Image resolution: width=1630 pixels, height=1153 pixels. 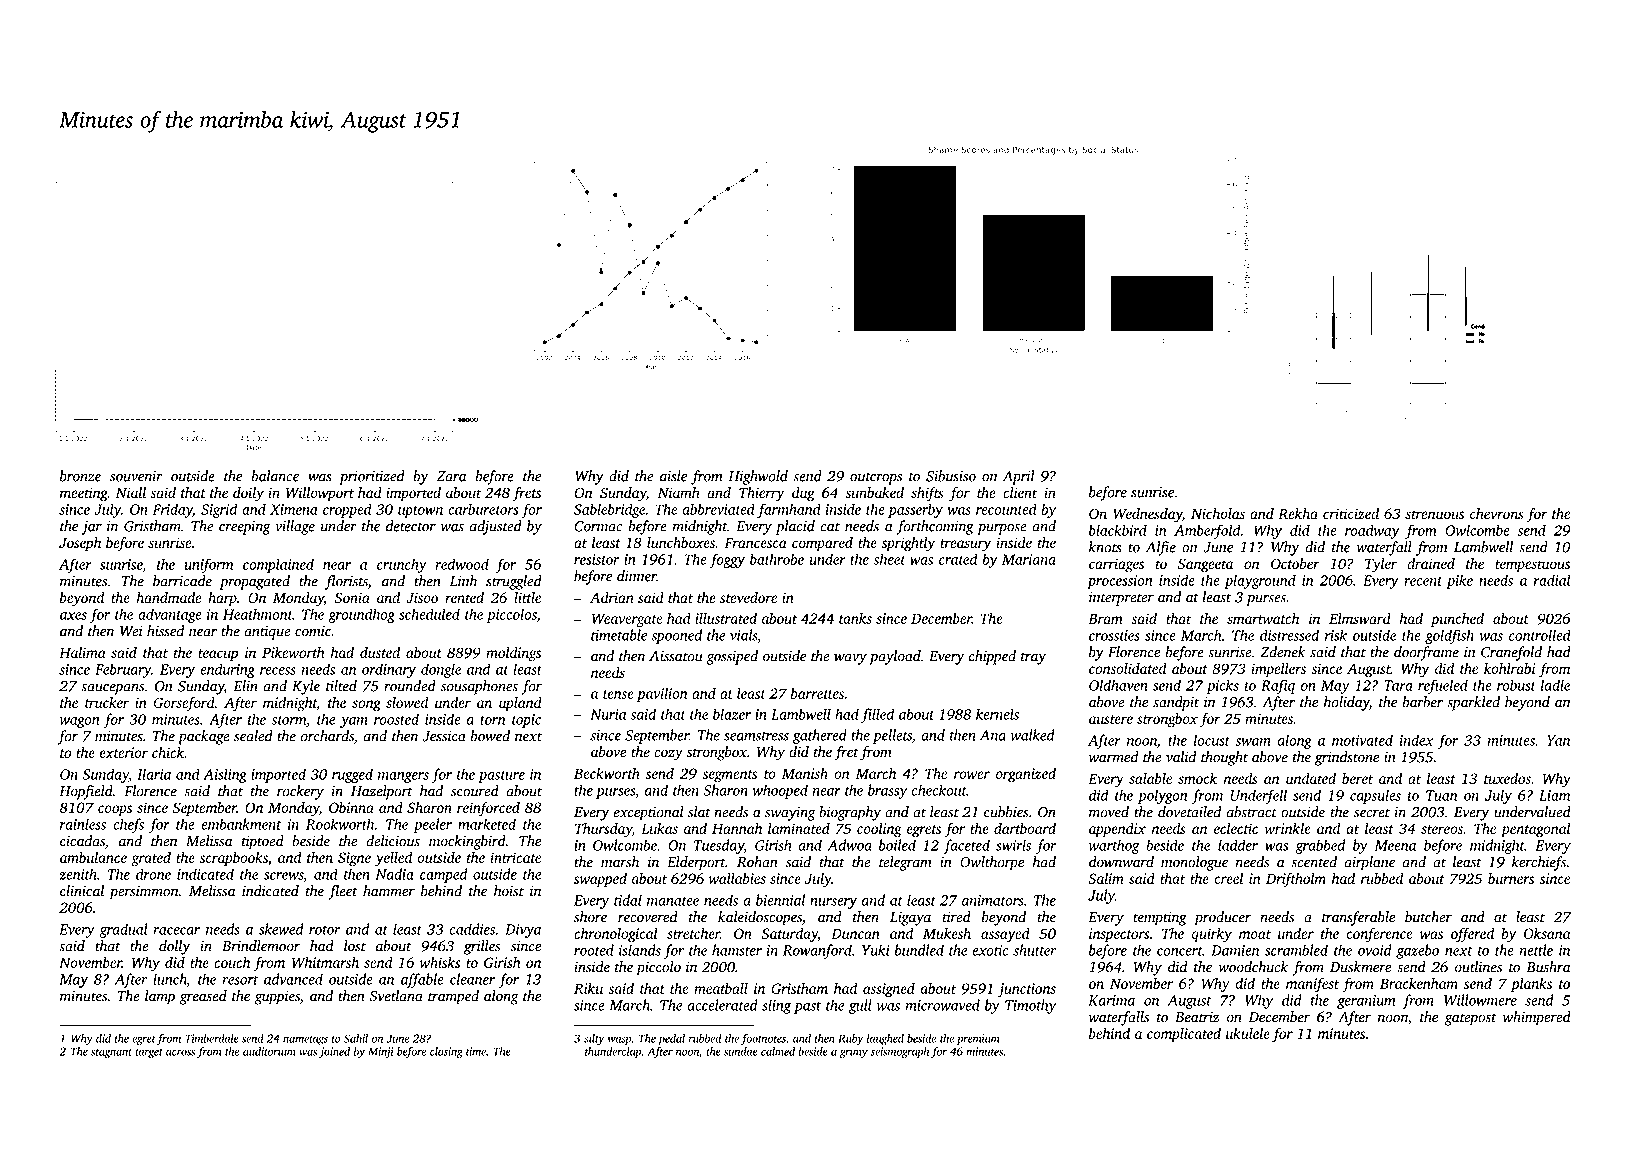 What do you see at coordinates (1539, 863) in the page?
I see `kerchiefs` at bounding box center [1539, 863].
